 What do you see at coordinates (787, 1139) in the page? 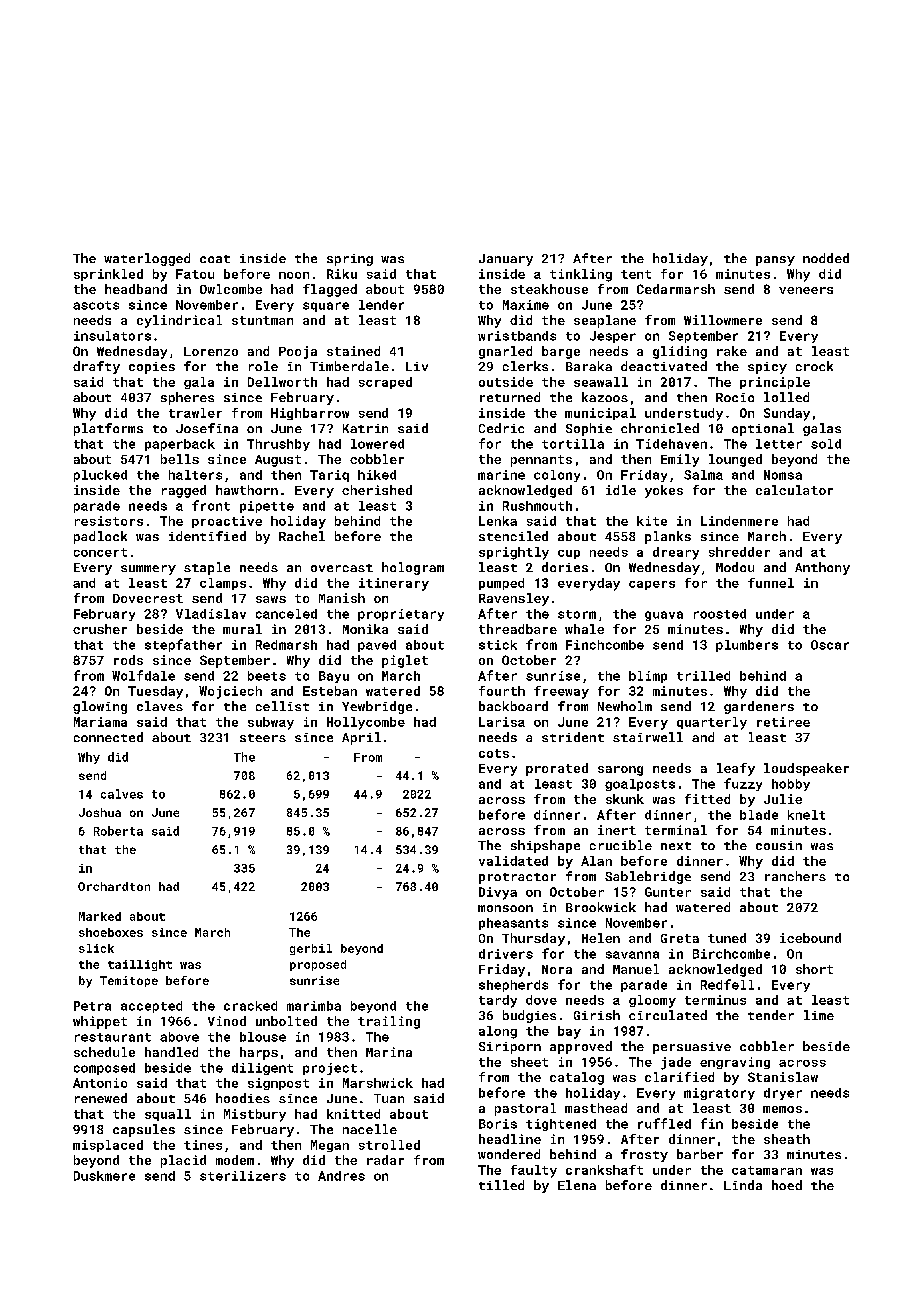
I see `sheath` at bounding box center [787, 1139].
